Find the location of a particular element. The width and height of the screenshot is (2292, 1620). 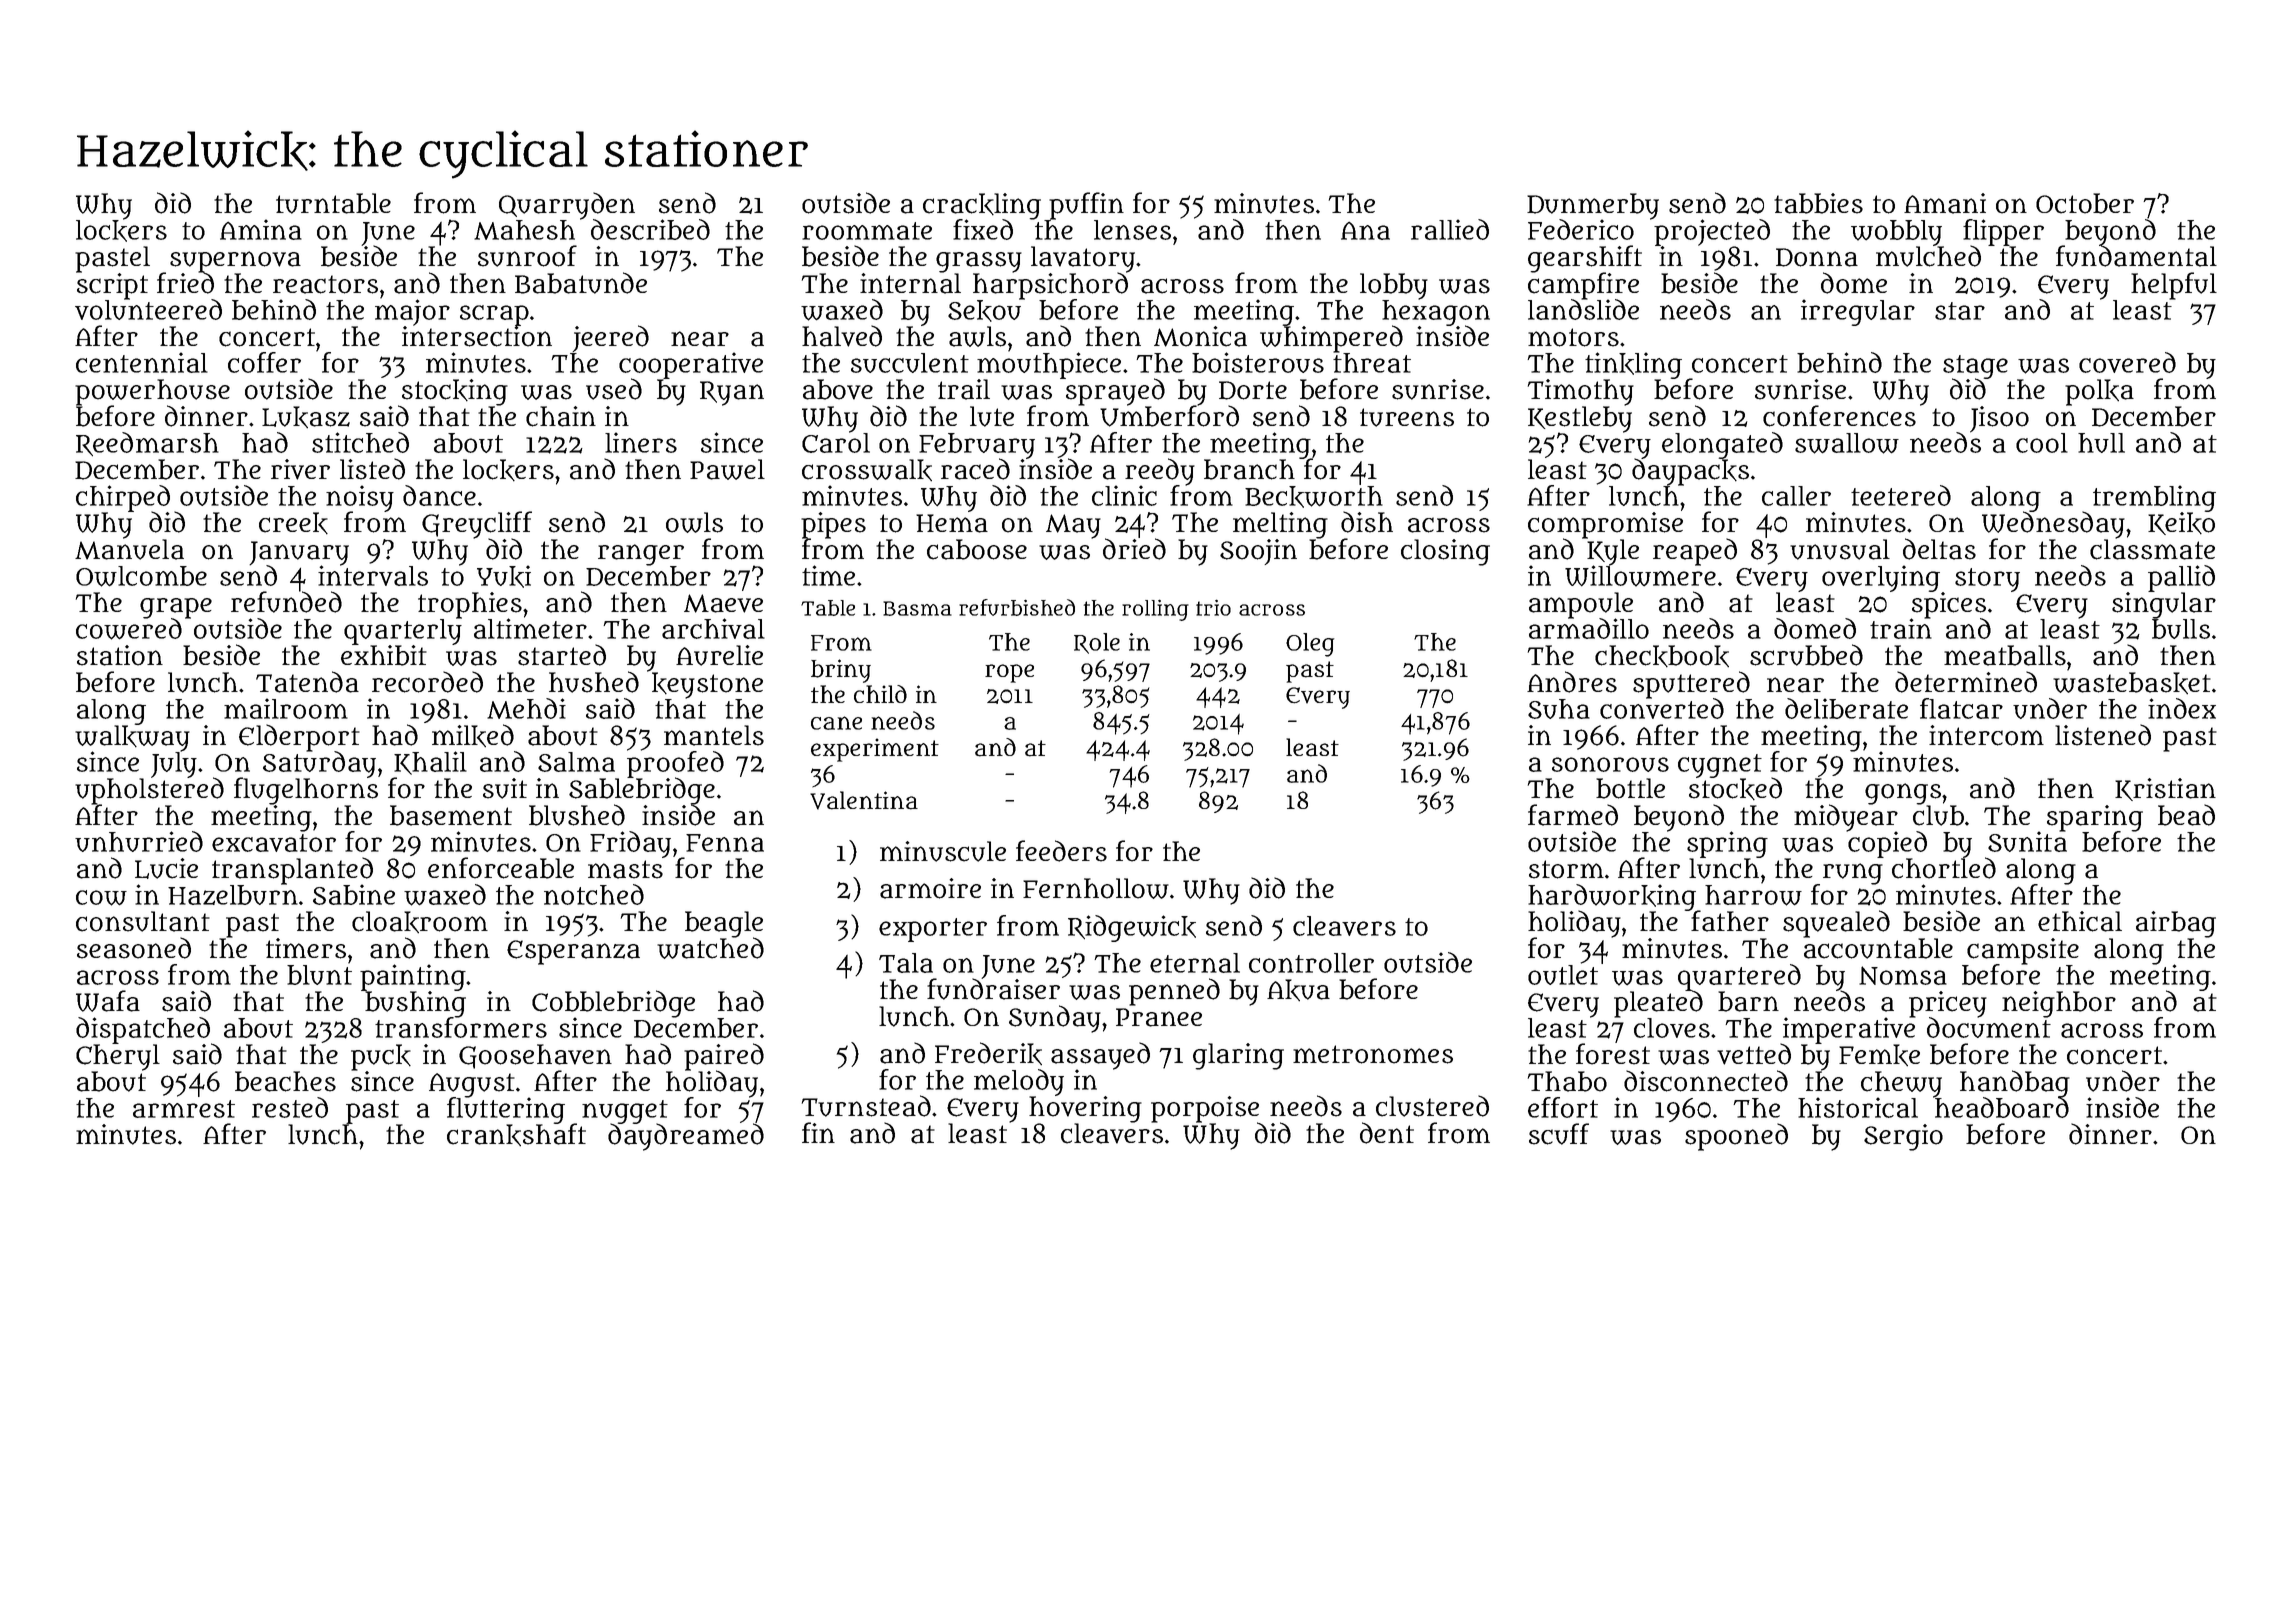

scrubbed is located at coordinates (1806, 655).
